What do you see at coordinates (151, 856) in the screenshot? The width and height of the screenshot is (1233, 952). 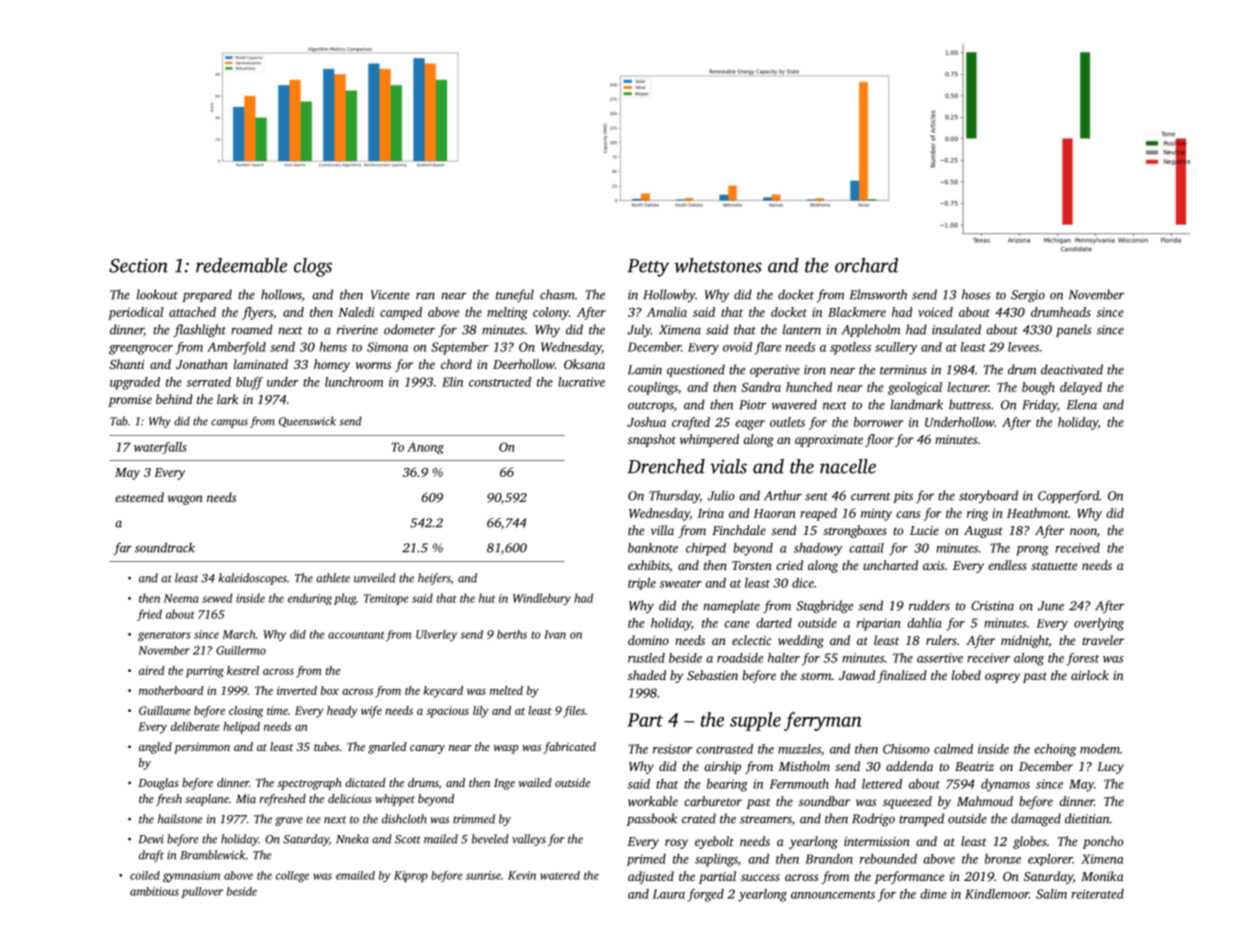 I see `draft` at bounding box center [151, 856].
